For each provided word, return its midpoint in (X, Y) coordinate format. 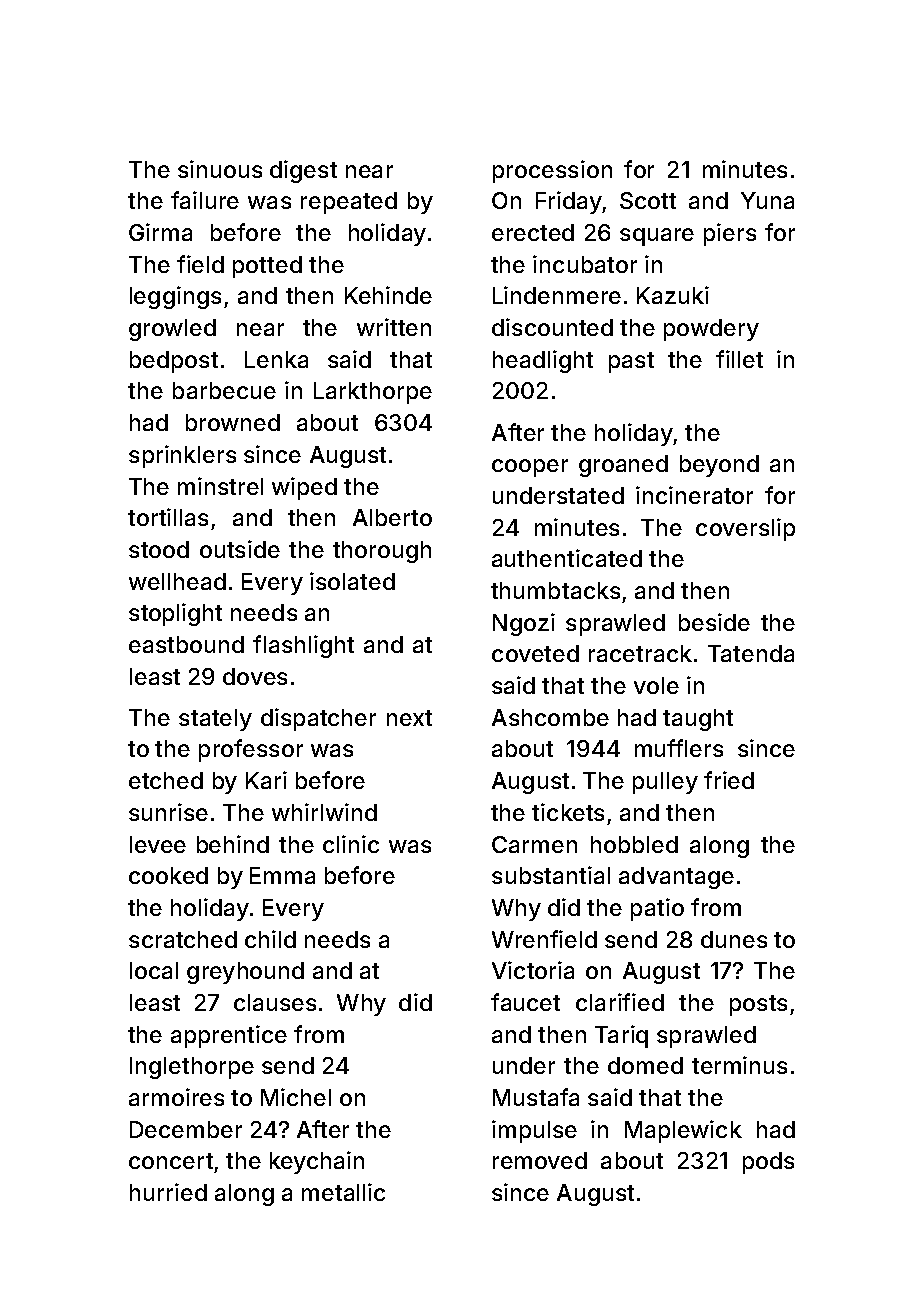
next (409, 718)
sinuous (220, 169)
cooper (530, 468)
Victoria (533, 970)
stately (215, 720)
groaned (623, 466)
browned (233, 422)
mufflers (679, 748)
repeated (349, 203)
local (154, 970)
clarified (620, 1002)
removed (540, 1160)
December (186, 1129)
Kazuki (673, 295)
